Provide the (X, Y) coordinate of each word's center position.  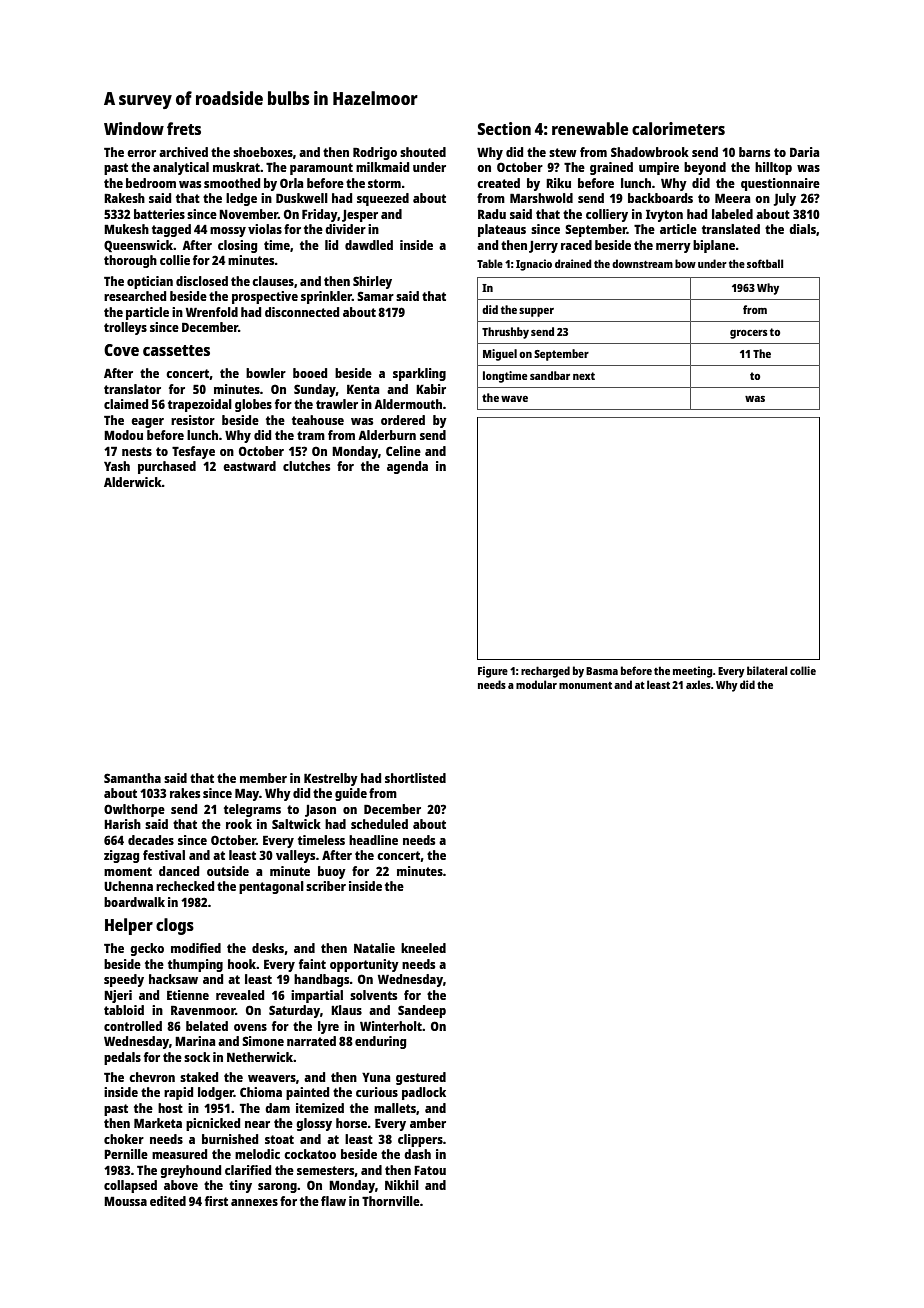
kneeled (423, 948)
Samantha (132, 778)
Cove (121, 350)
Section (504, 128)
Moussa (125, 1201)
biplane (714, 246)
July (784, 199)
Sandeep (422, 1011)
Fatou (430, 1170)
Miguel (500, 355)
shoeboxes (263, 152)
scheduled (379, 824)
